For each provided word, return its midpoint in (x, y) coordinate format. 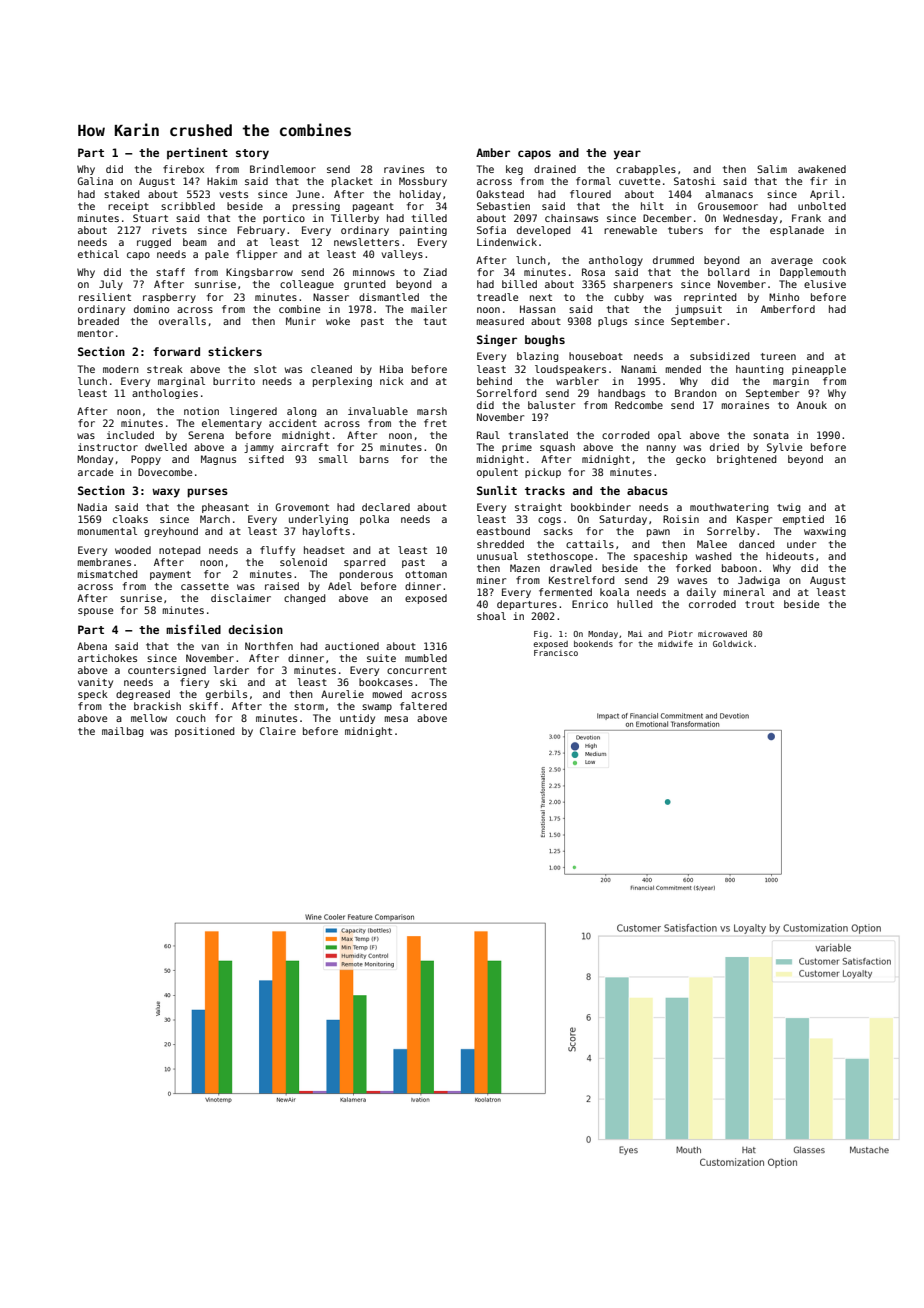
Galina (95, 181)
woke (338, 321)
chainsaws (571, 218)
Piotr (680, 634)
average (792, 262)
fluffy (277, 551)
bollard (728, 272)
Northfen (269, 646)
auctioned (352, 646)
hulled (634, 604)
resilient (105, 297)
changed (304, 599)
